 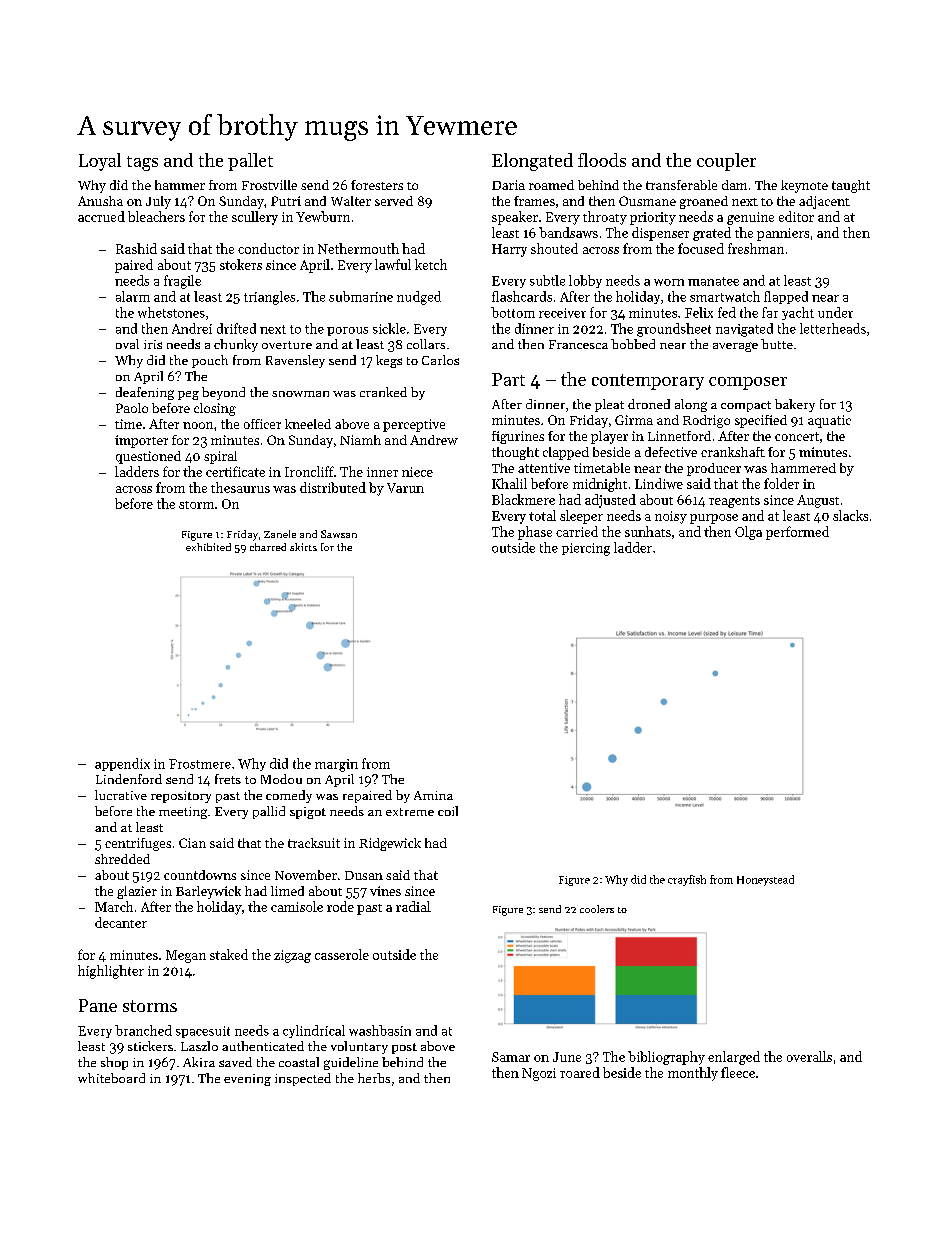 I want to click on average, so click(x=735, y=347).
